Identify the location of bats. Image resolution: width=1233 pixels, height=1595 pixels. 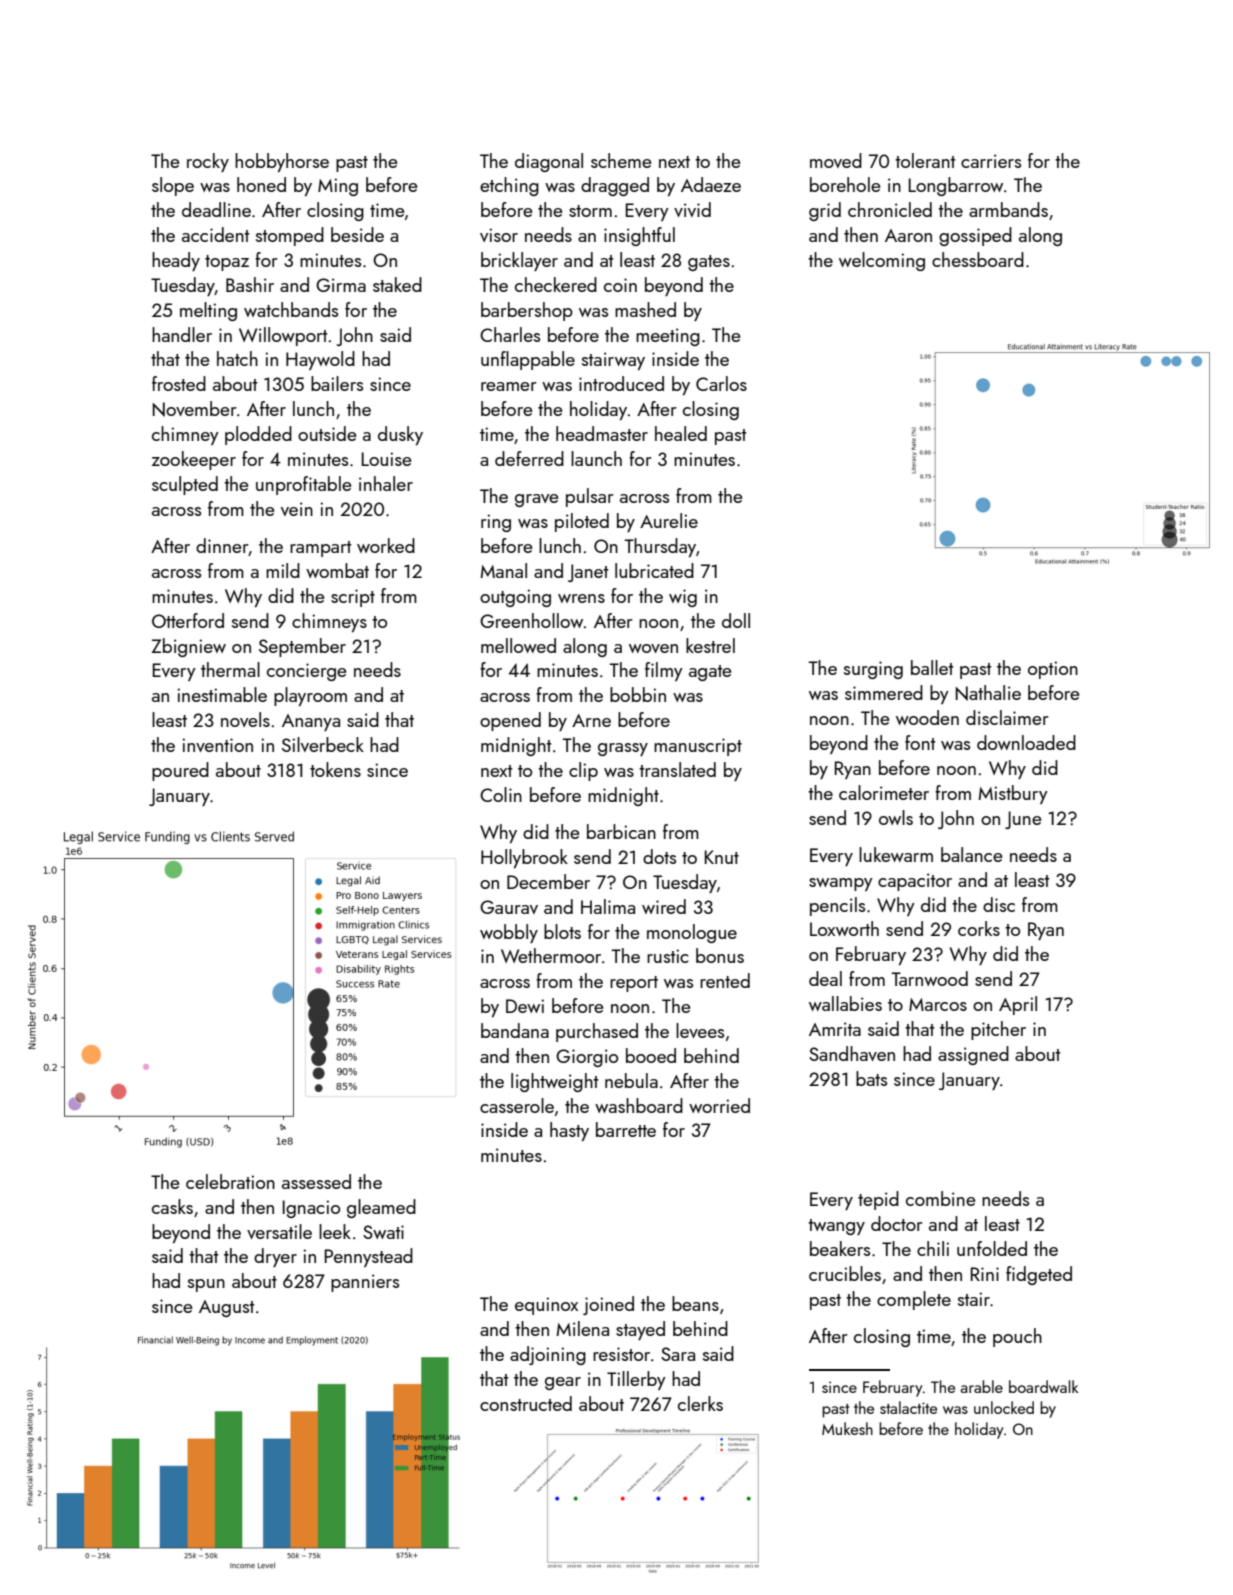
(871, 1078).
